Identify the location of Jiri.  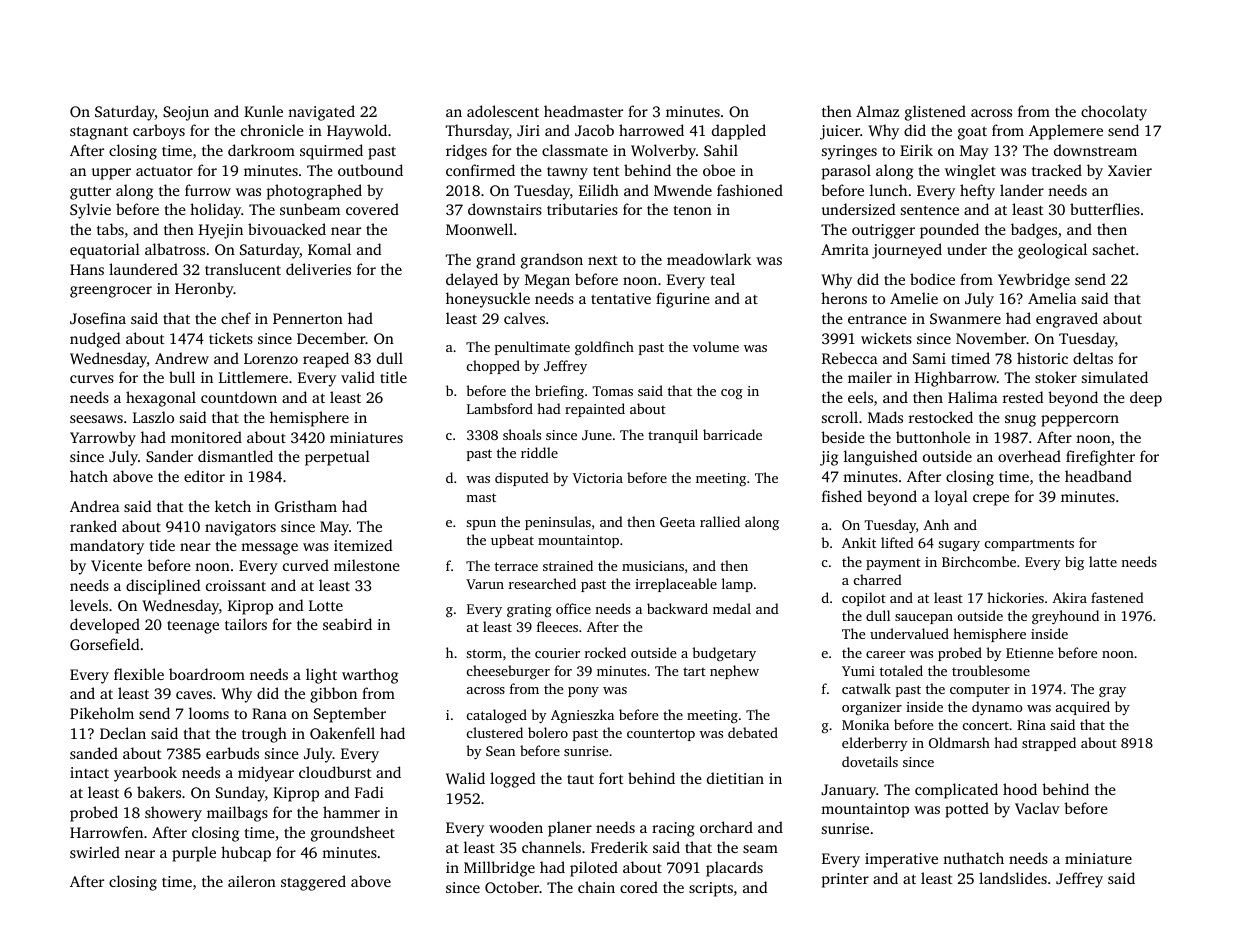
(528, 130).
